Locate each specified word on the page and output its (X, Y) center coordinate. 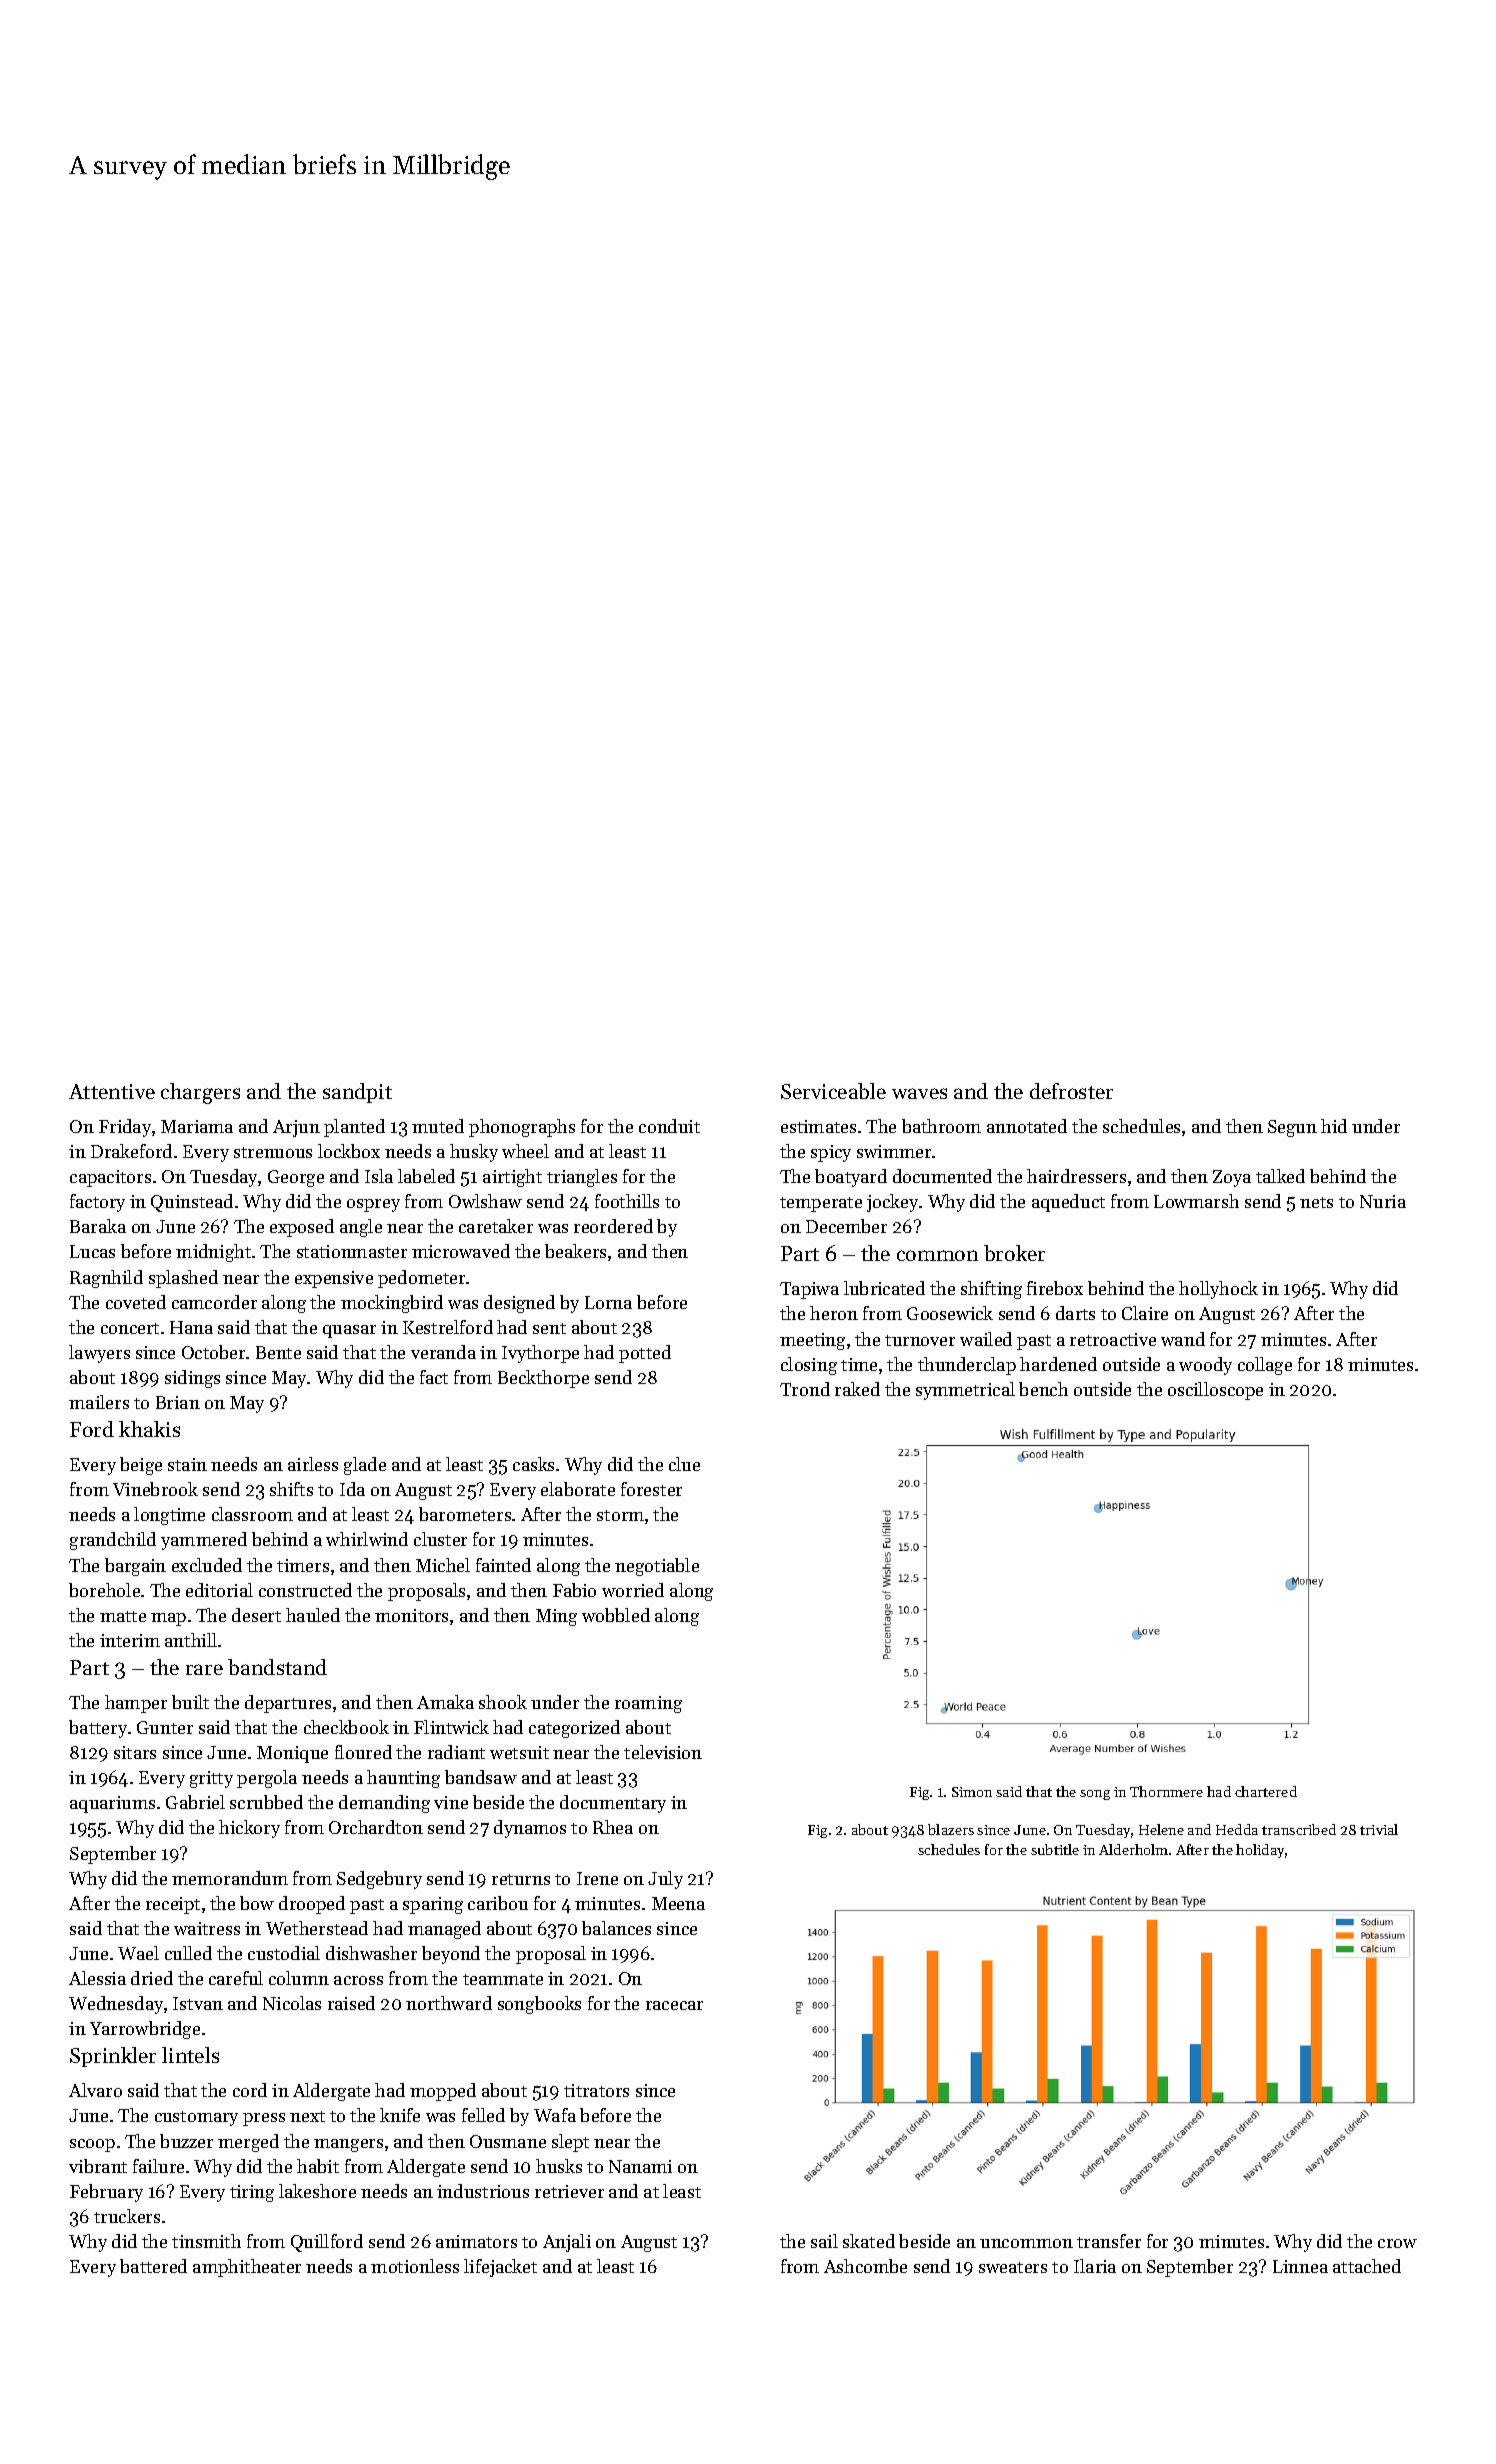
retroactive (1113, 1339)
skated (869, 2241)
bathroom (941, 1126)
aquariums (112, 1804)
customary (196, 2118)
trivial (1379, 1829)
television (663, 1752)
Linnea (1300, 2266)
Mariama (197, 1126)
